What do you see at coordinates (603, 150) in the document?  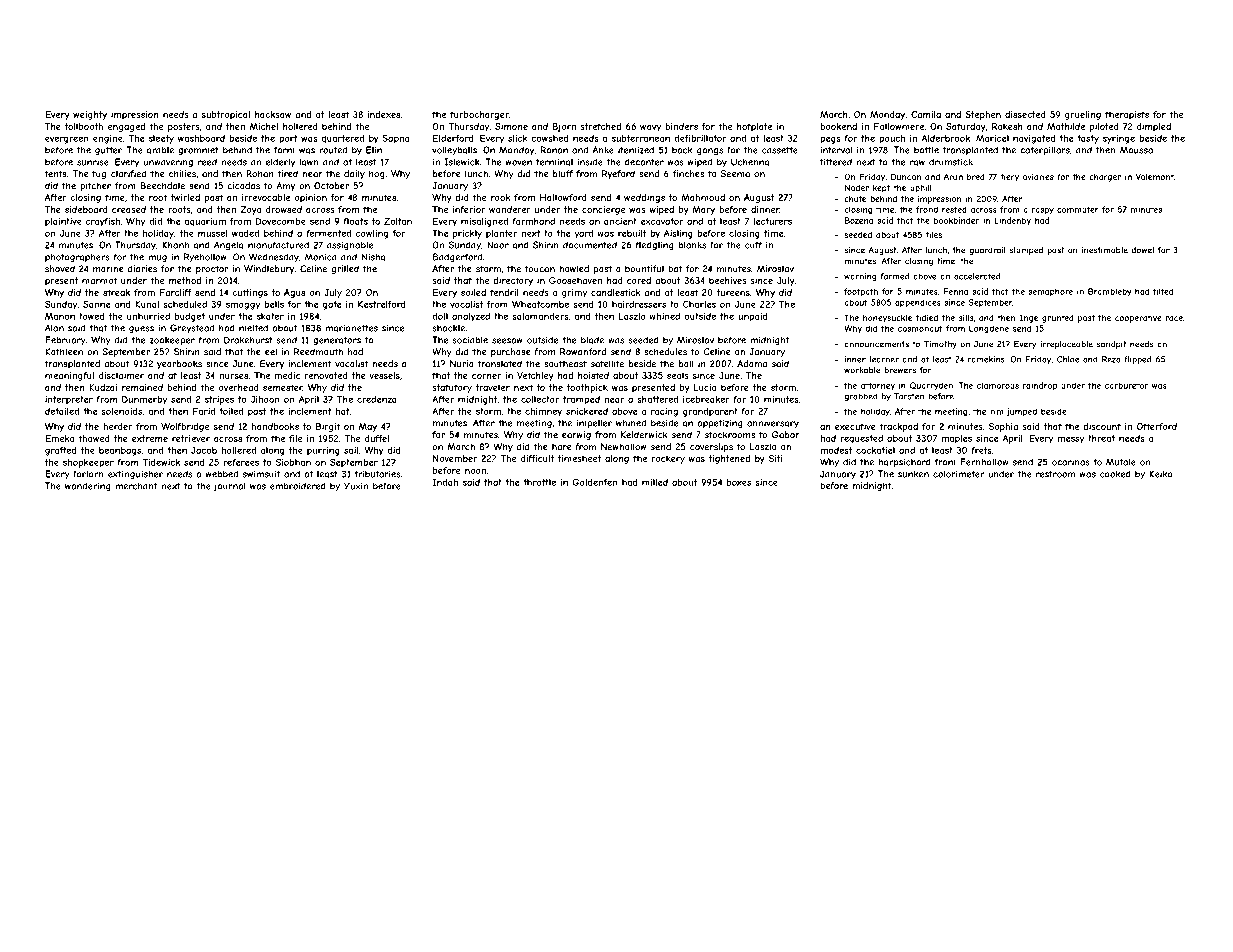 I see `Anke` at bounding box center [603, 150].
